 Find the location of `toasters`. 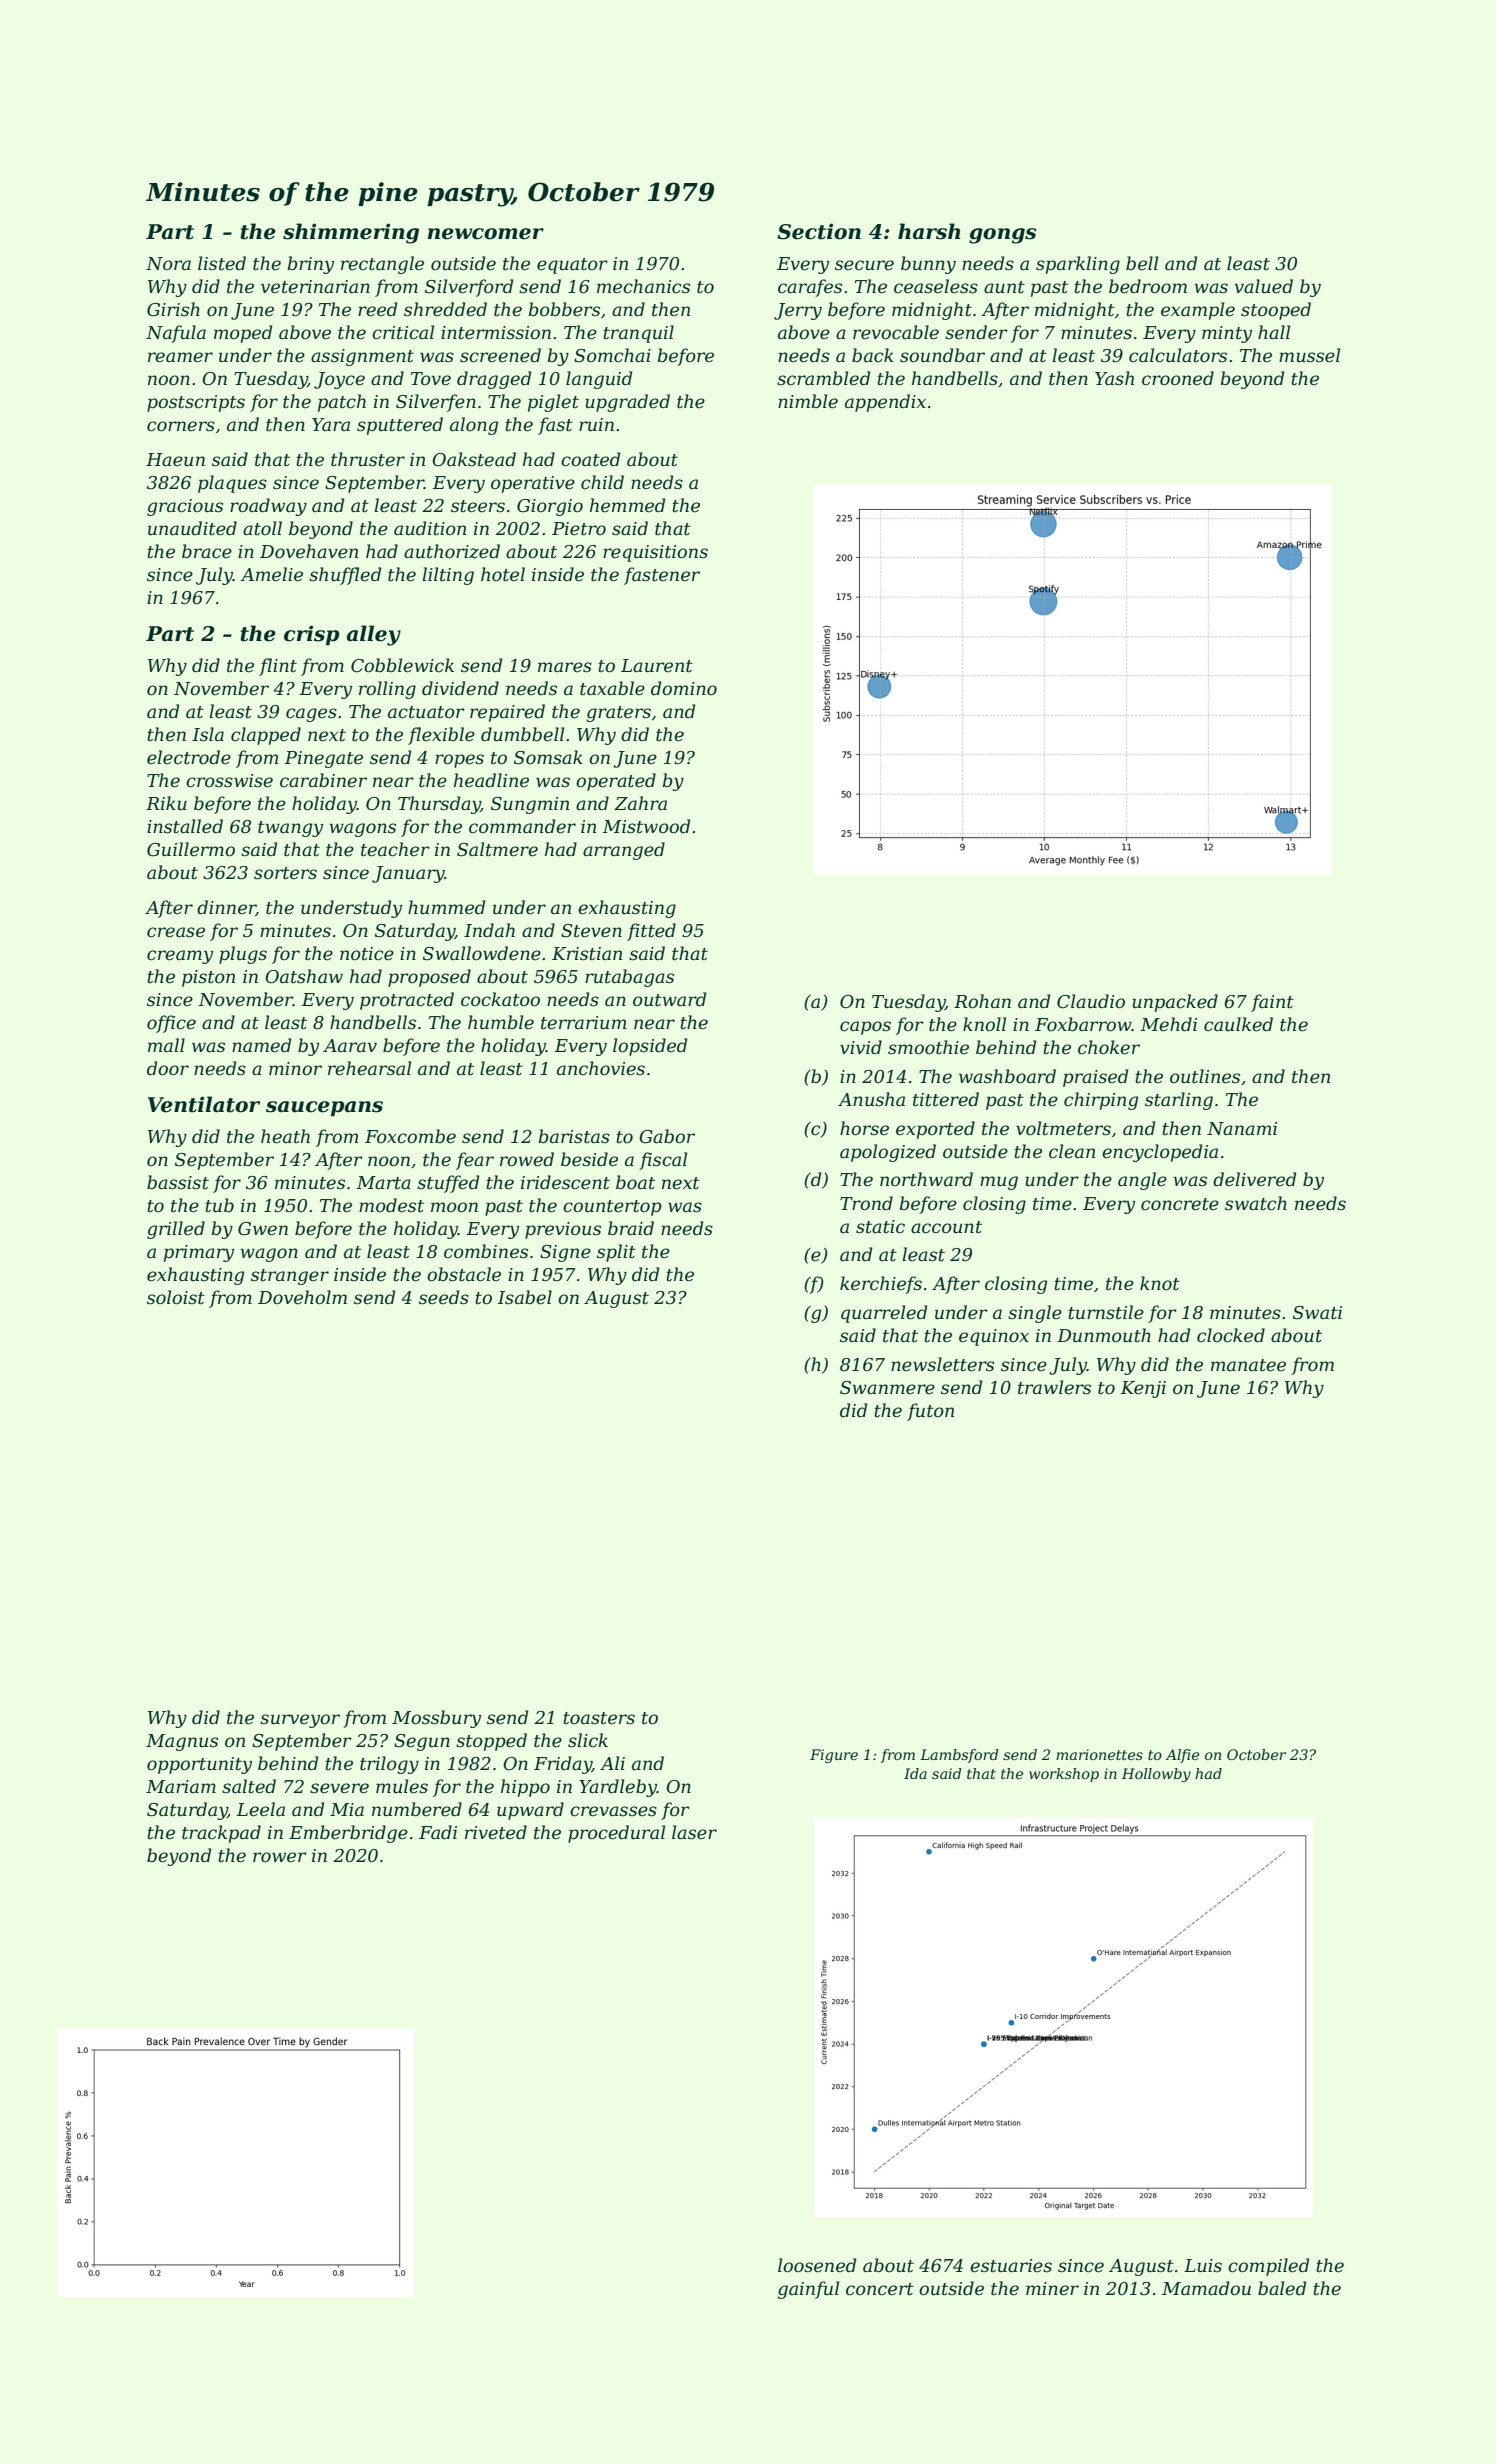

toasters is located at coordinates (599, 1718).
